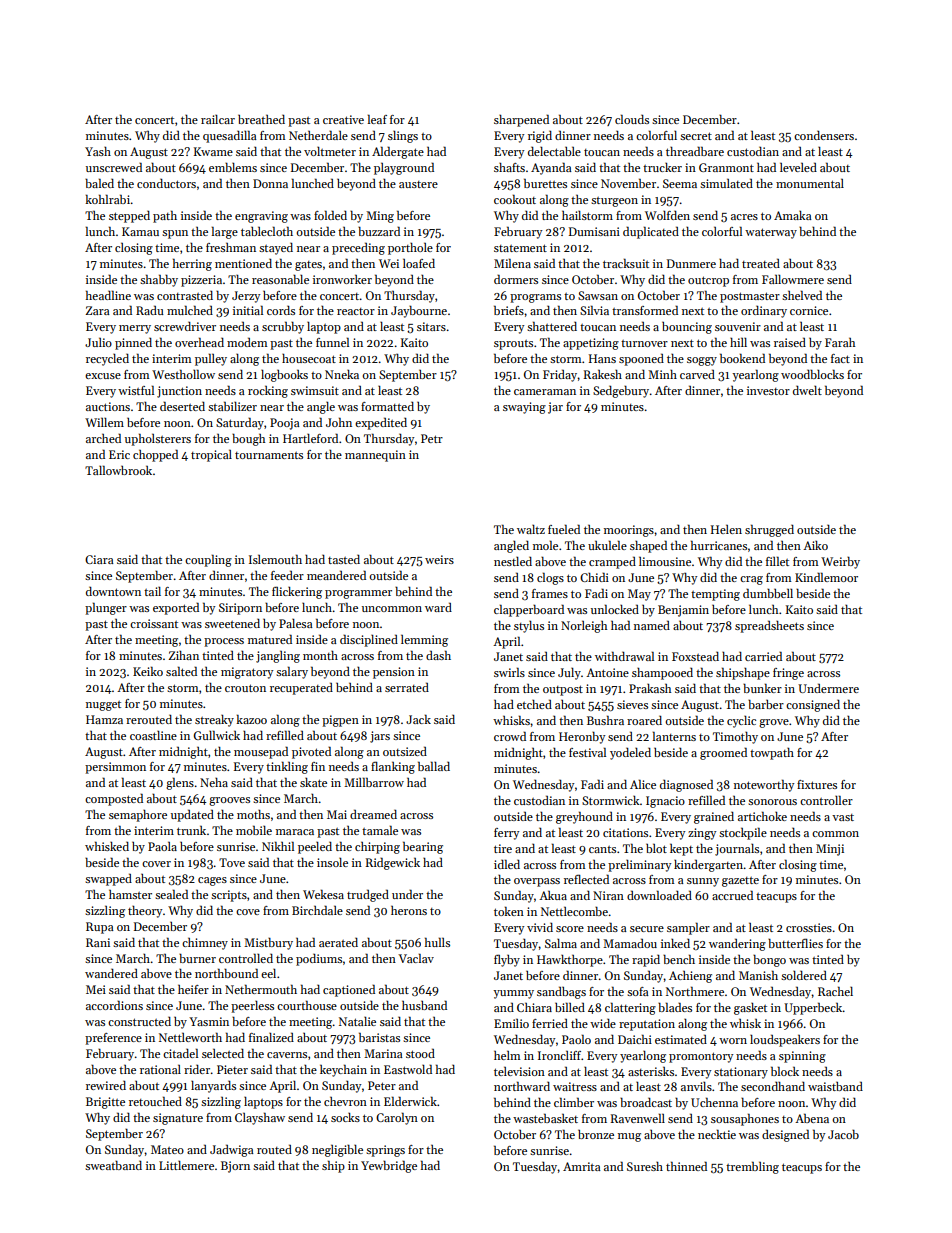 This screenshot has width=952, height=1233. Describe the element at coordinates (113, 1039) in the screenshot. I see `preference` at that location.
